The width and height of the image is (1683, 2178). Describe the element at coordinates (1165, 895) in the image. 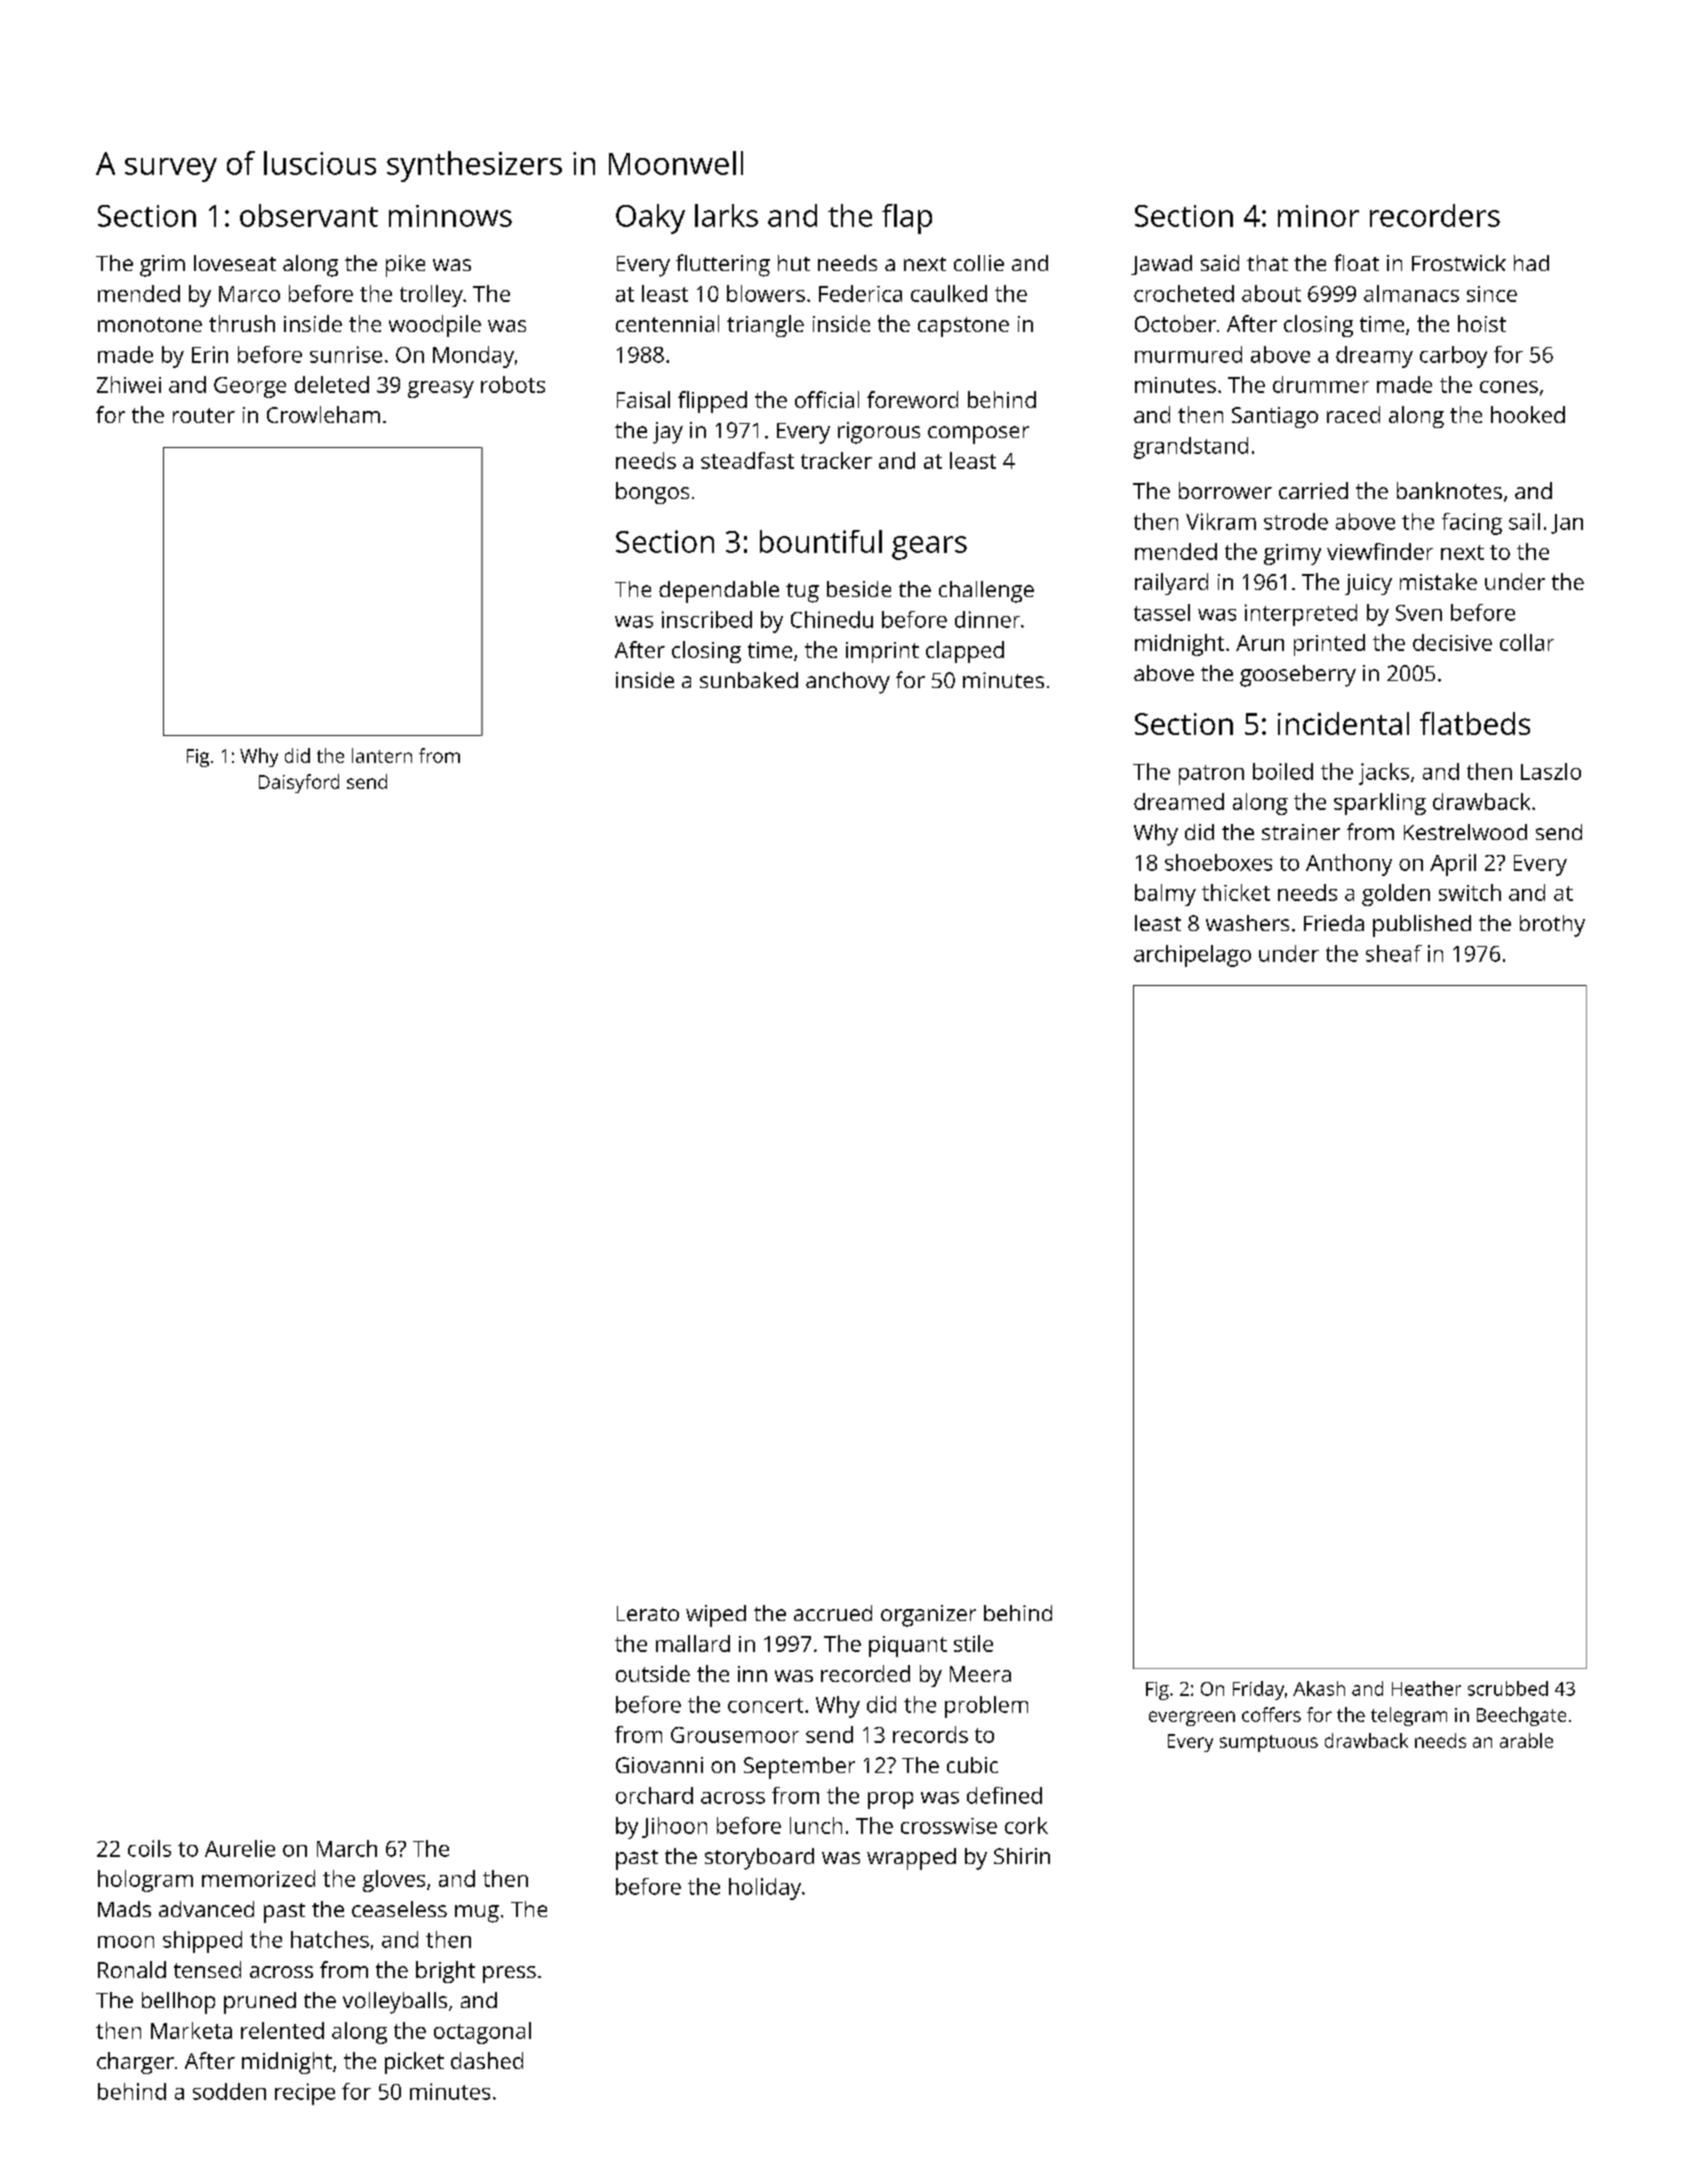

I see `balmy` at that location.
